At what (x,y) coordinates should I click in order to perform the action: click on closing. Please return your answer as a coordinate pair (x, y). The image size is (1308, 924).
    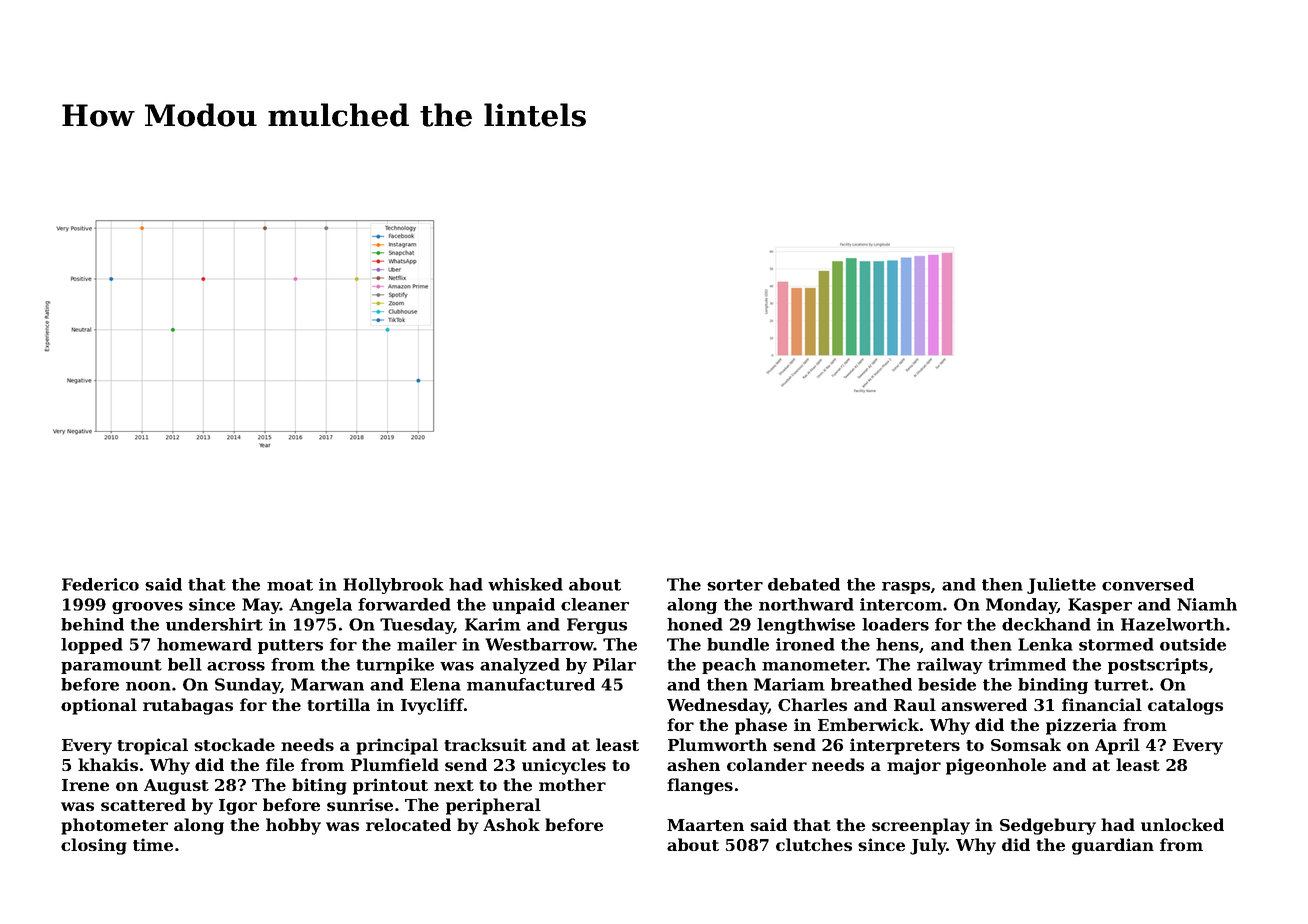
    Looking at the image, I should click on (94, 846).
